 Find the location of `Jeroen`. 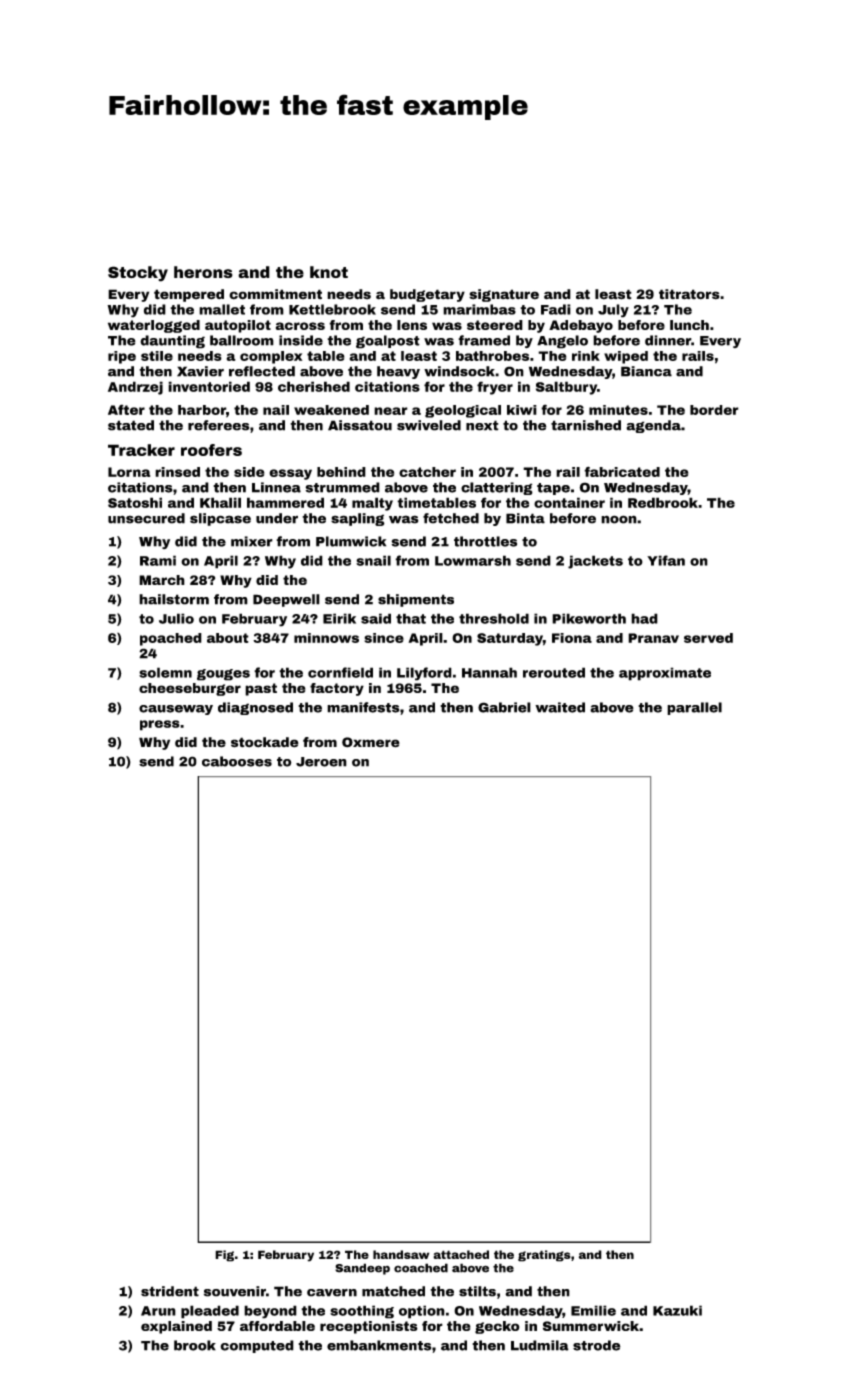

Jeroen is located at coordinates (321, 762).
